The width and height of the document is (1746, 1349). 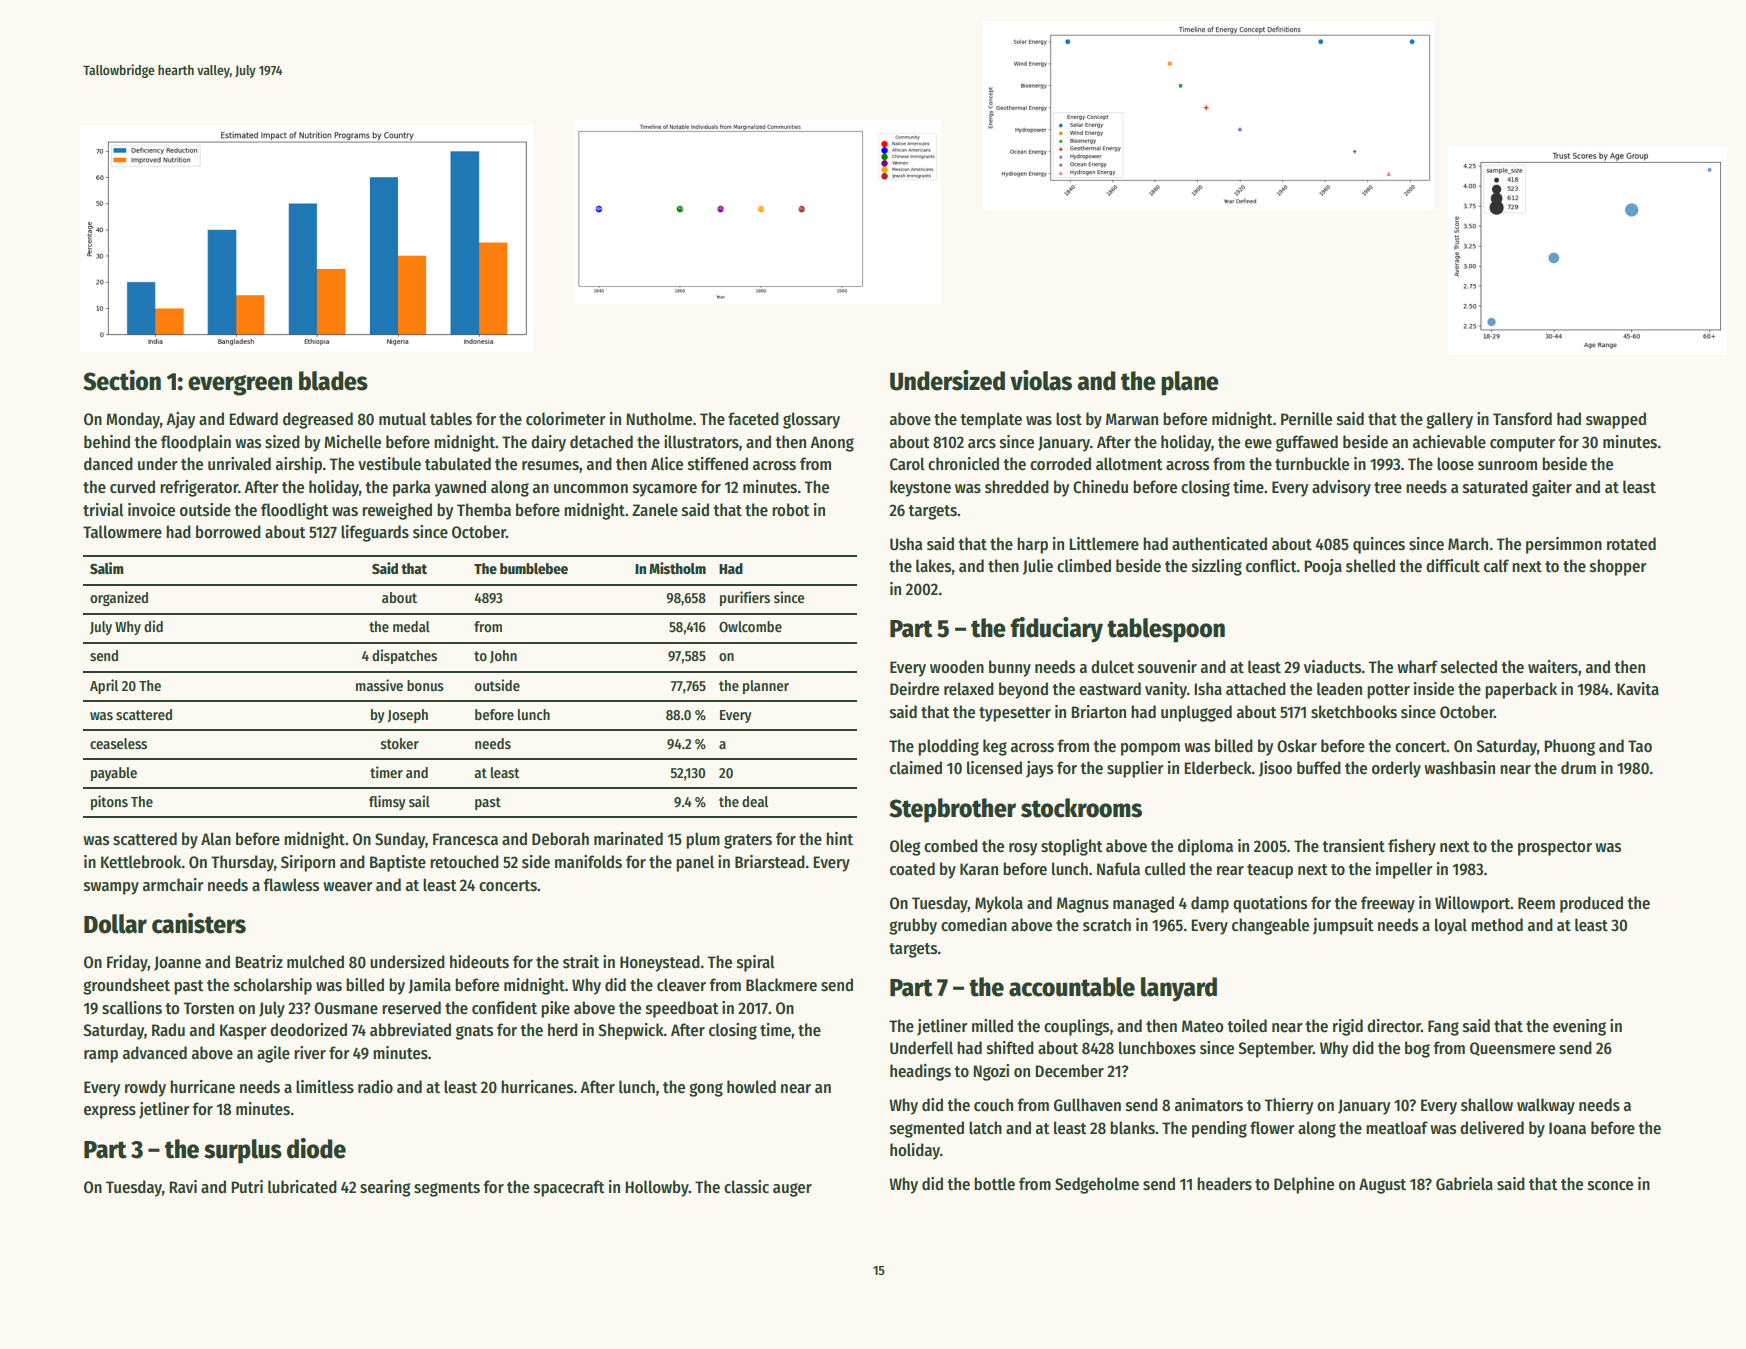 I want to click on Pooja, so click(x=1323, y=567).
